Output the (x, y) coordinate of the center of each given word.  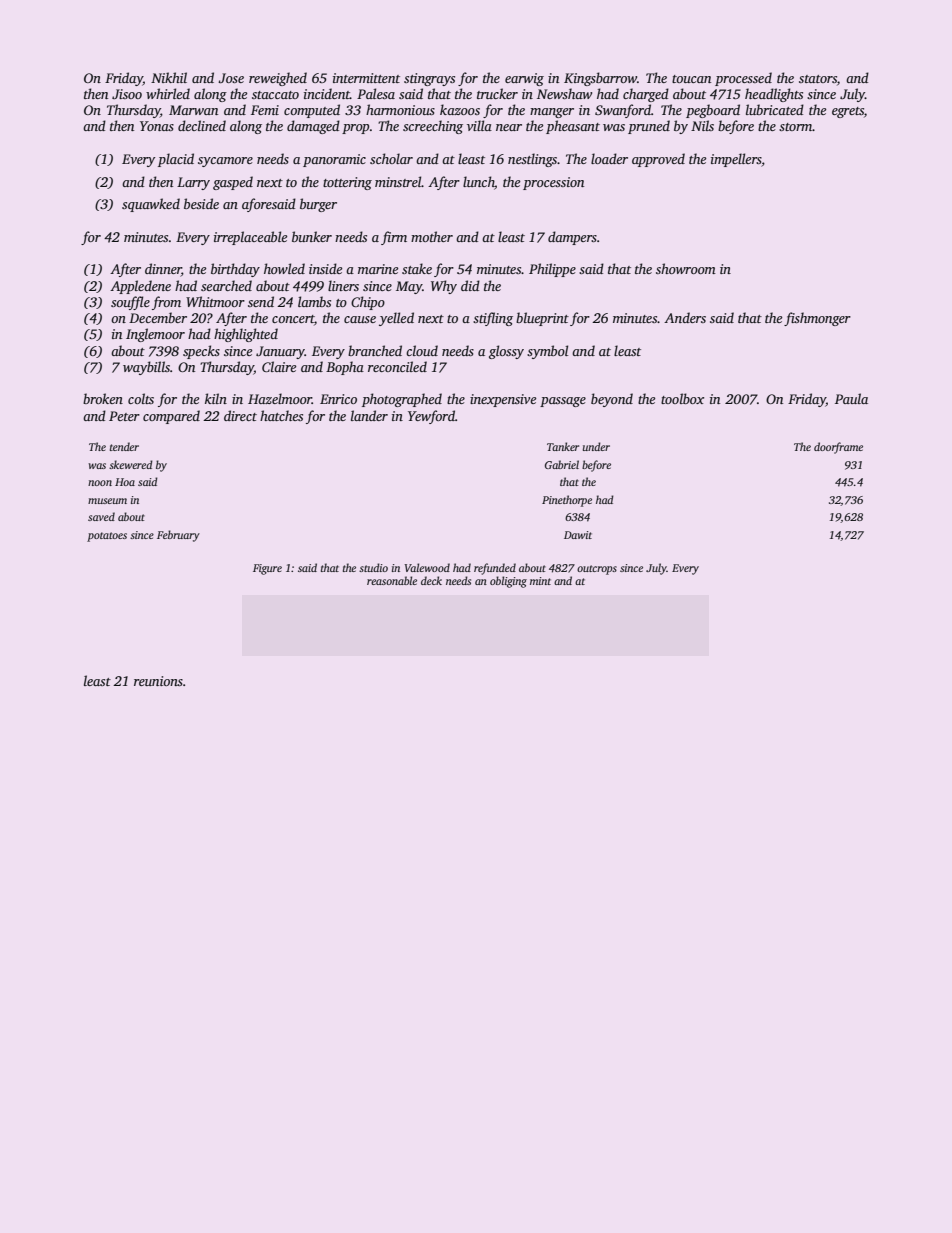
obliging (508, 582)
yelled (396, 319)
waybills (146, 368)
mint (540, 581)
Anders (685, 317)
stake (417, 268)
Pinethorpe (567, 501)
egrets (848, 112)
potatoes (107, 537)
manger (552, 113)
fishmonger (817, 319)
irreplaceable (250, 238)
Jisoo (127, 94)
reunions (158, 681)
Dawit (578, 535)
